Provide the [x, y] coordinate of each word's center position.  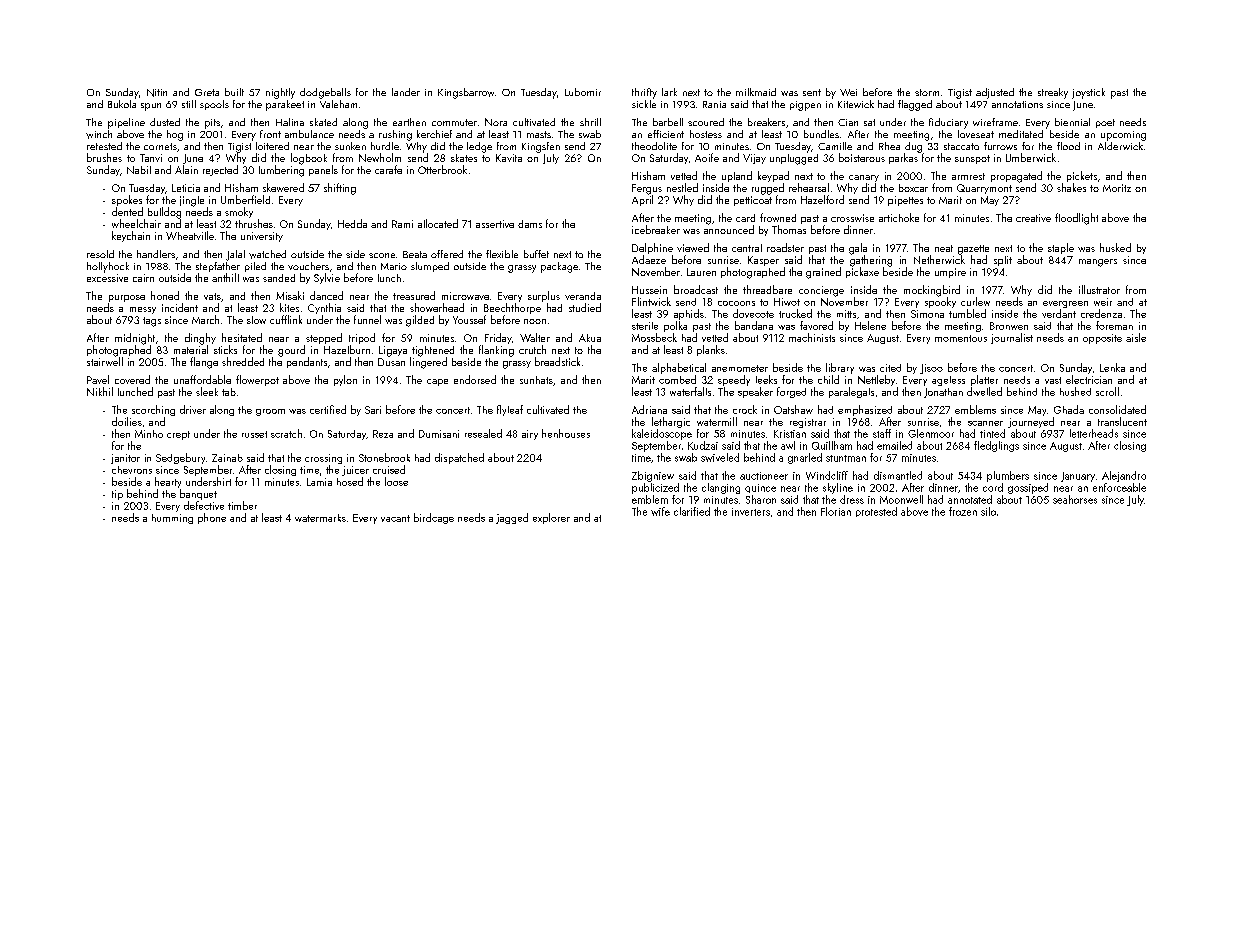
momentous [961, 338]
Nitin [157, 93]
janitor [125, 459]
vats [212, 296]
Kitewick [856, 104]
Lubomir [583, 92]
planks [711, 350]
